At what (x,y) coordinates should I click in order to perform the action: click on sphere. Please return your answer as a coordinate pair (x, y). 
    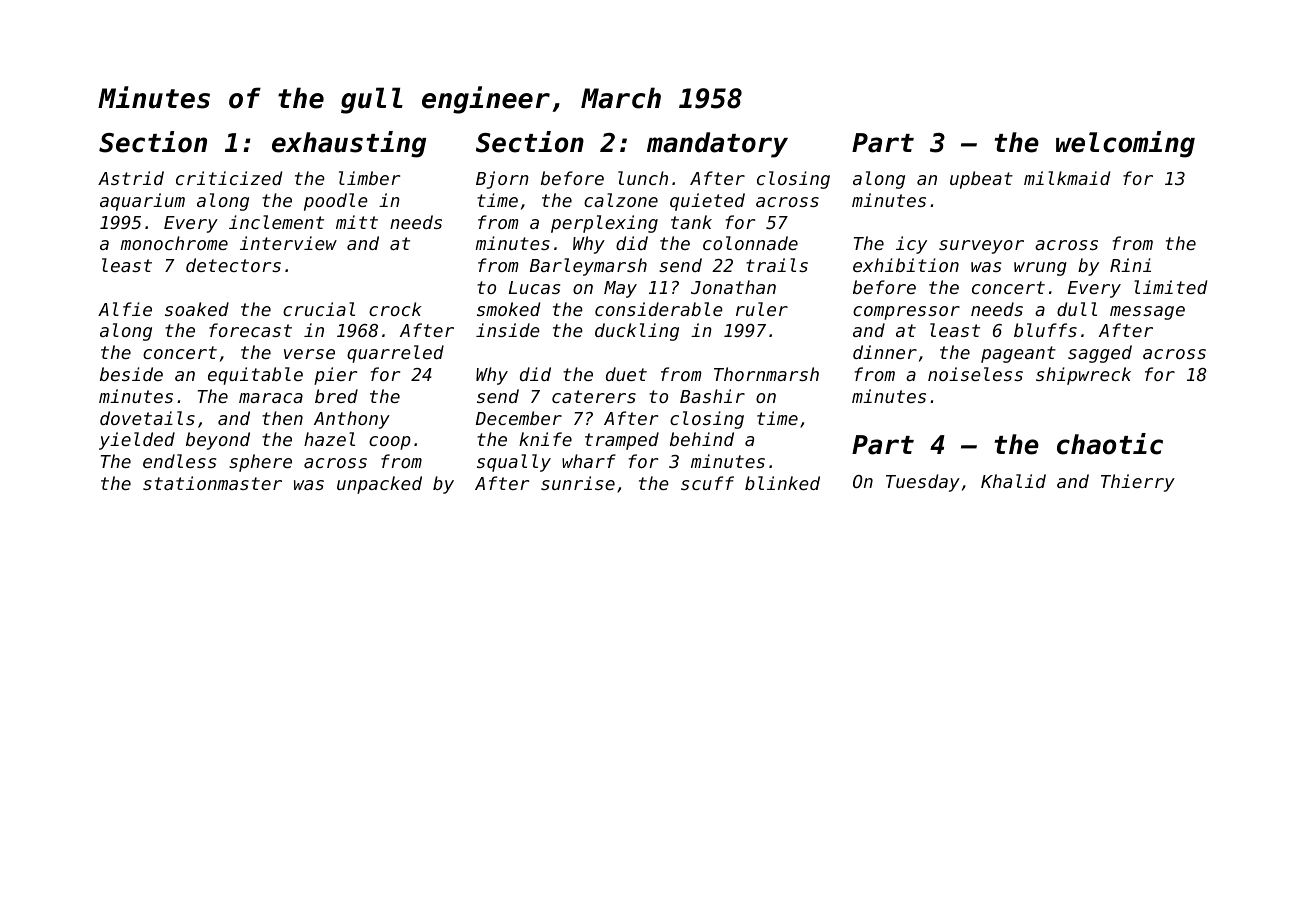
    Looking at the image, I should click on (260, 463).
